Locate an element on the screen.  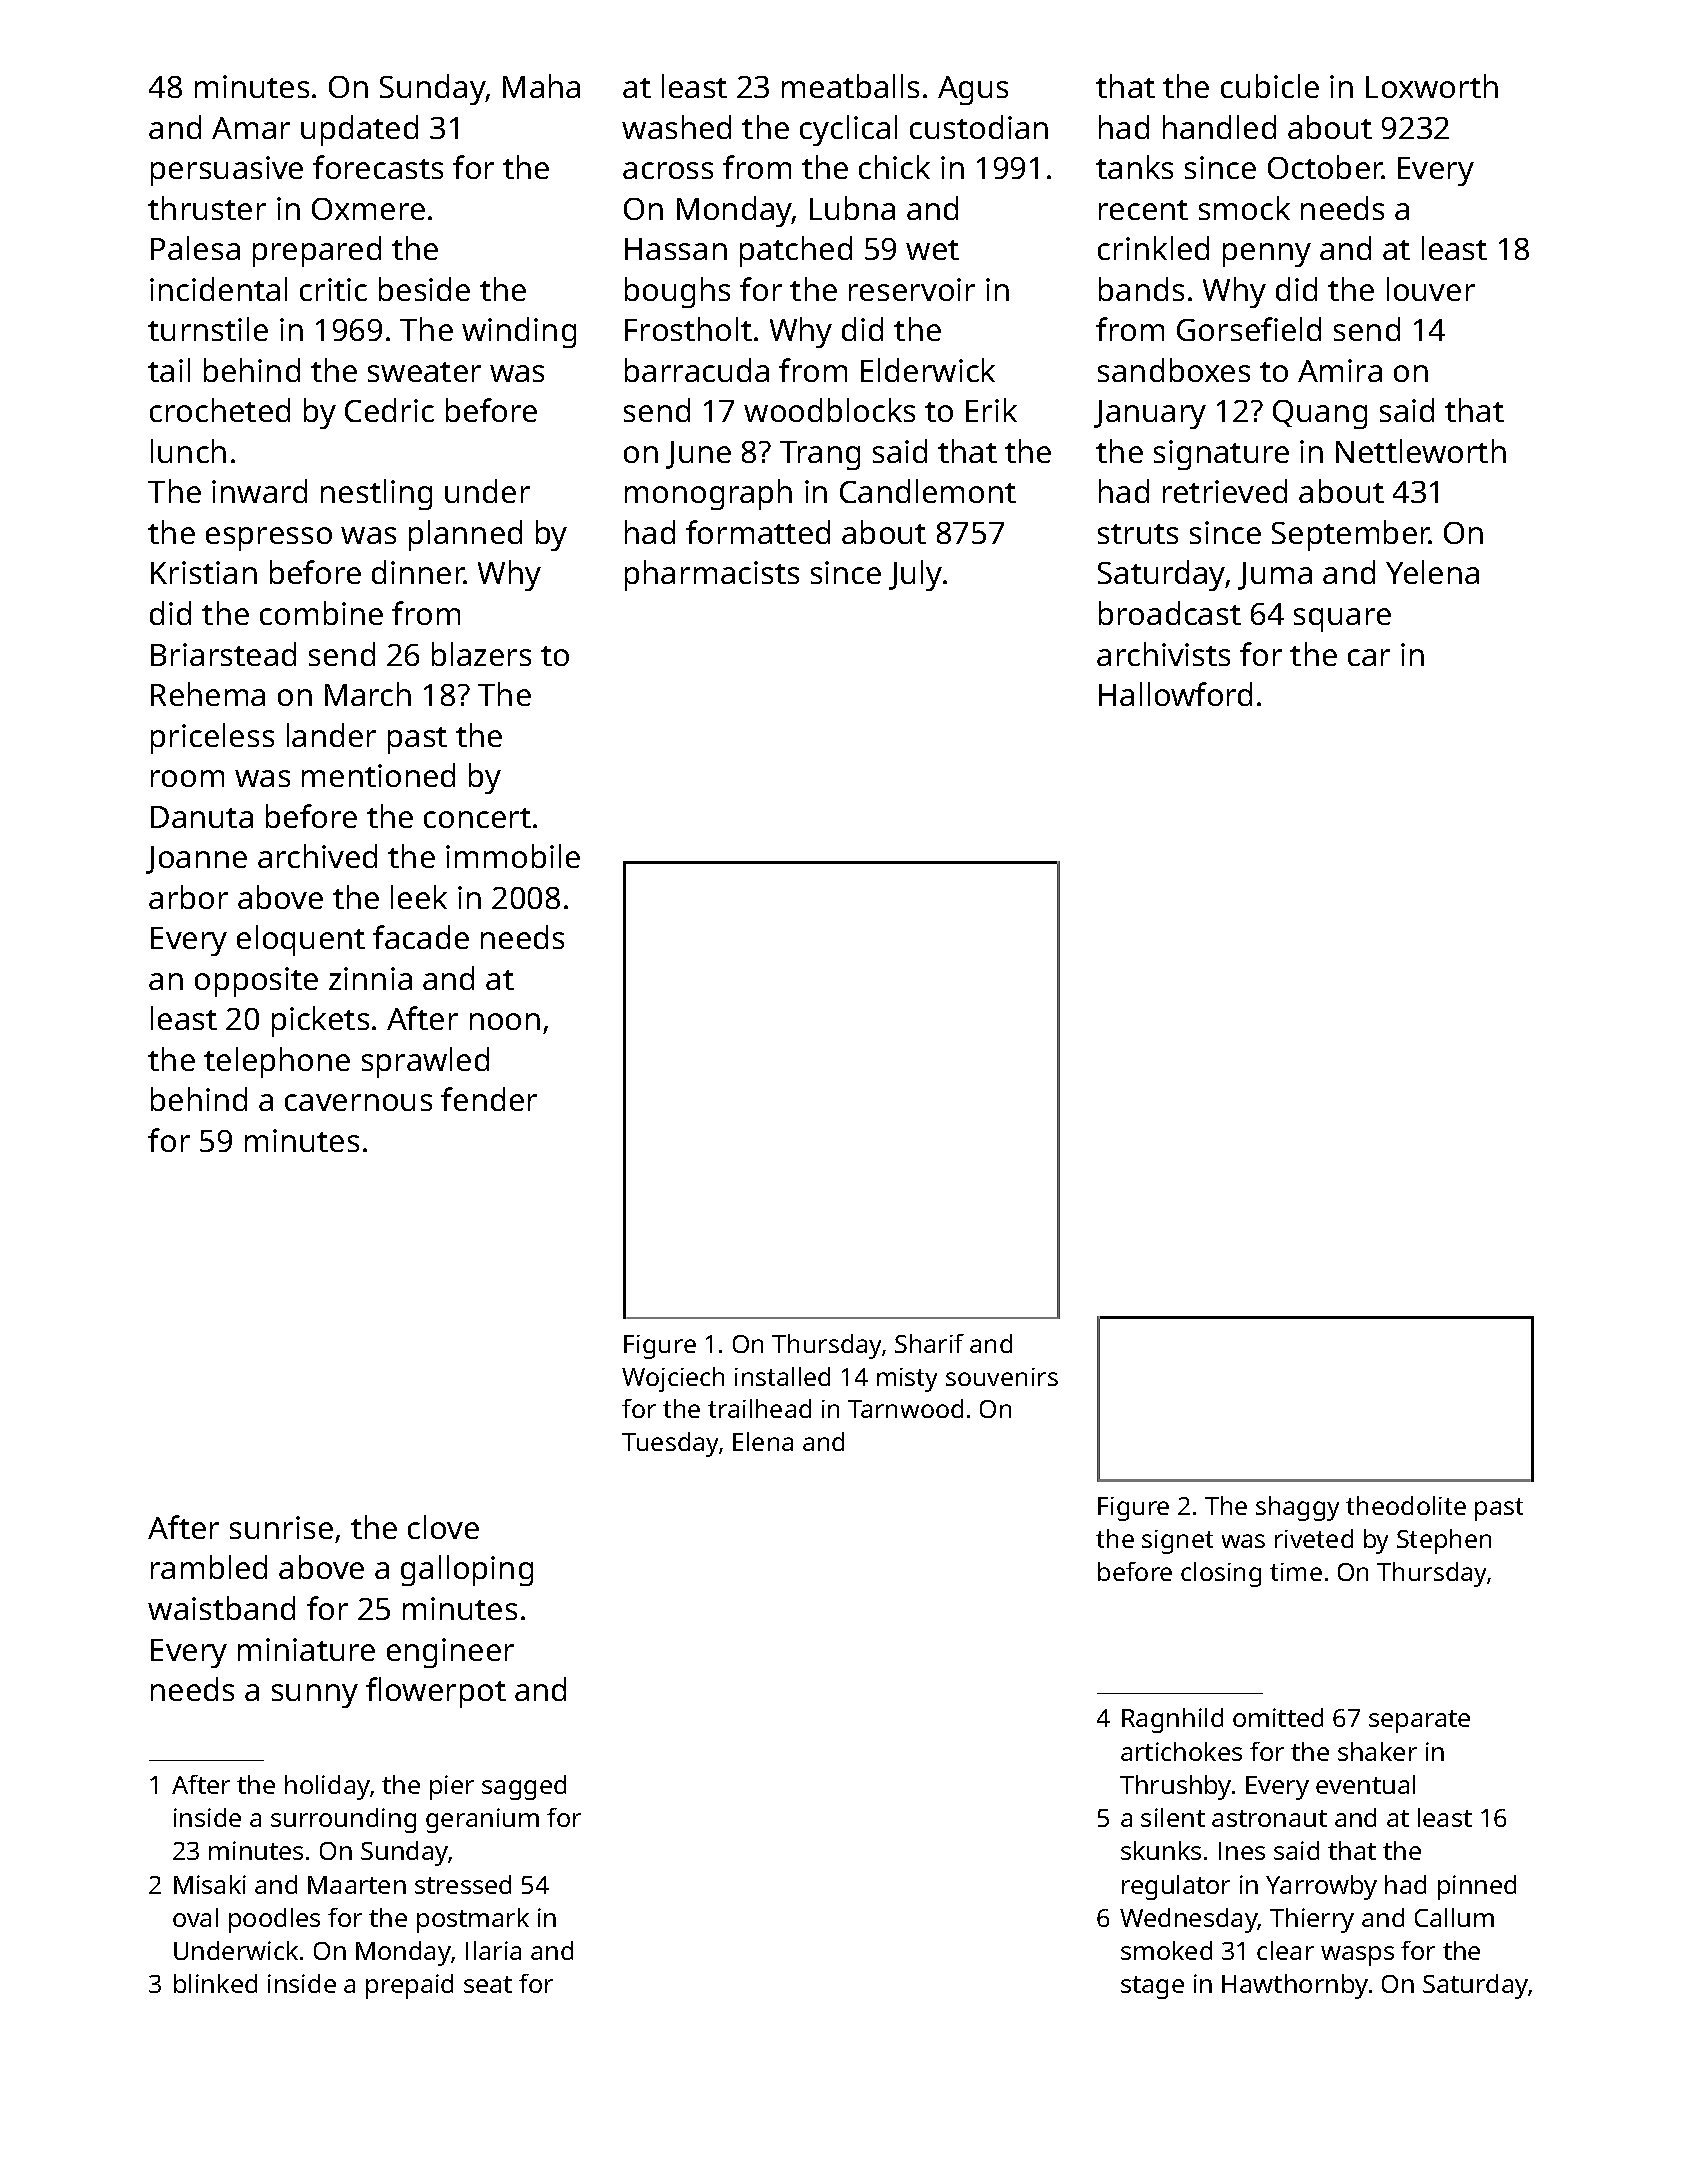
Amar is located at coordinates (251, 128).
